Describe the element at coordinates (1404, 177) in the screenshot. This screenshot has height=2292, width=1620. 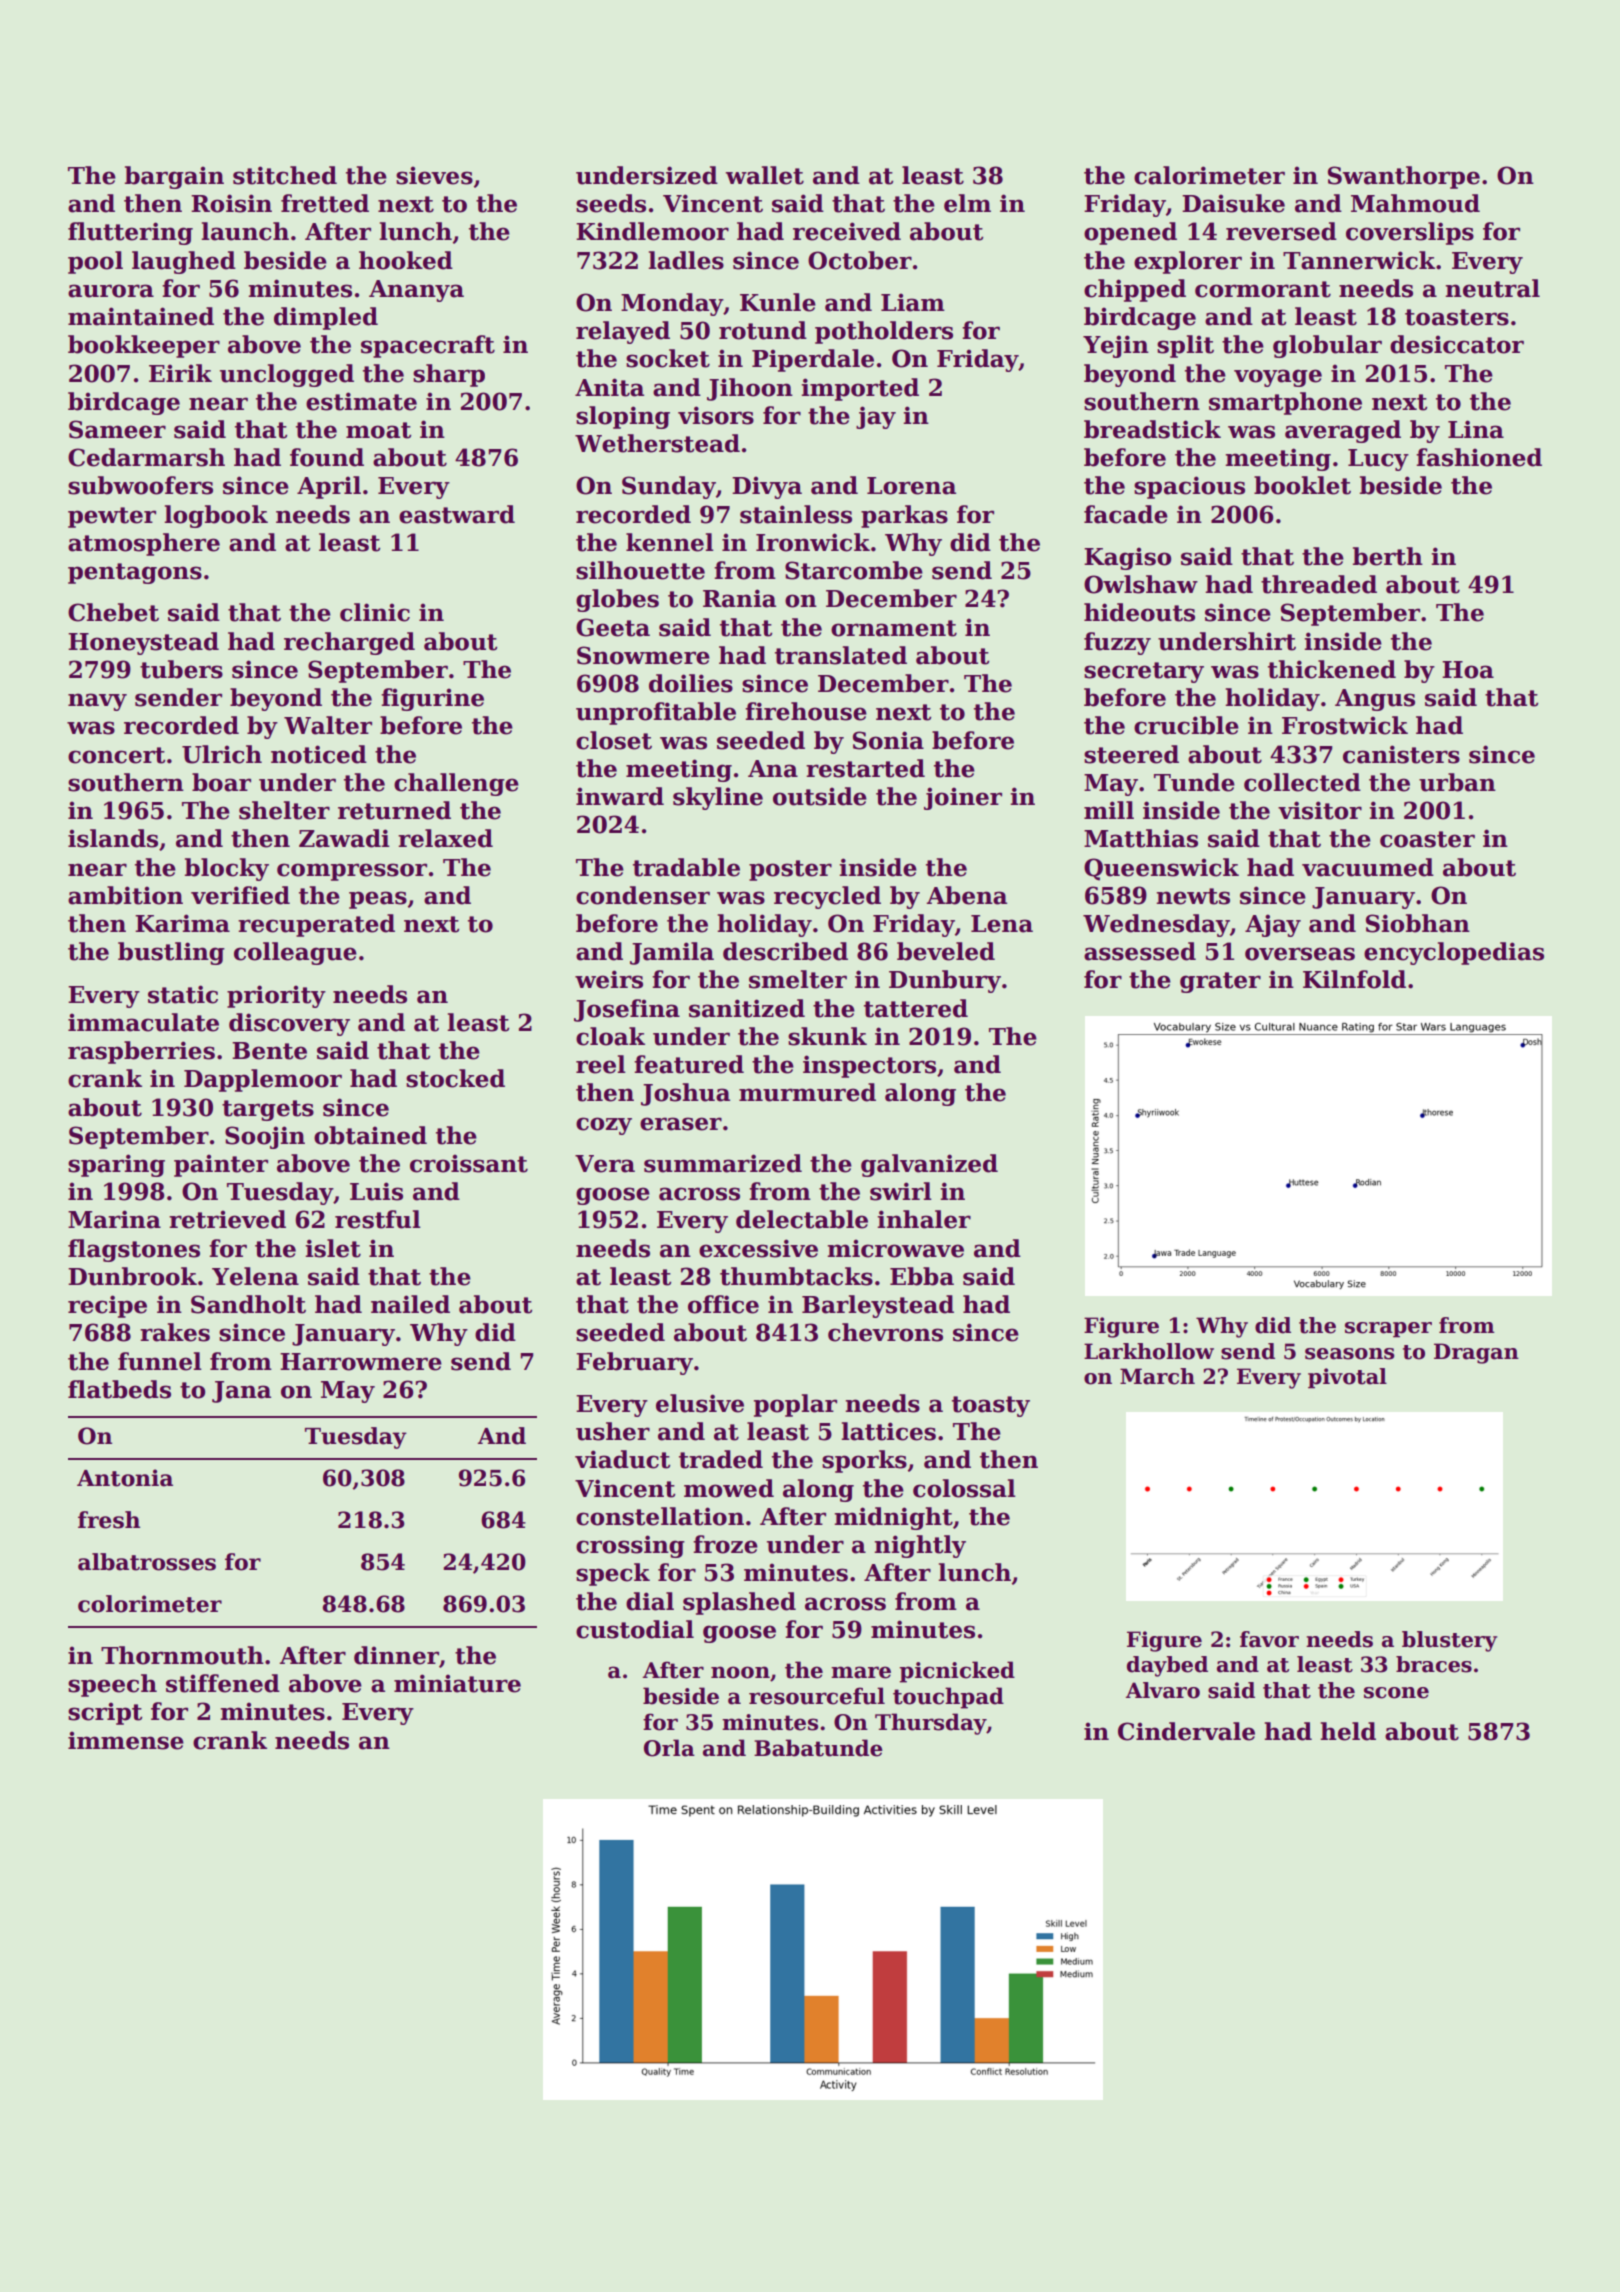
I see `Swanthorpe` at that location.
